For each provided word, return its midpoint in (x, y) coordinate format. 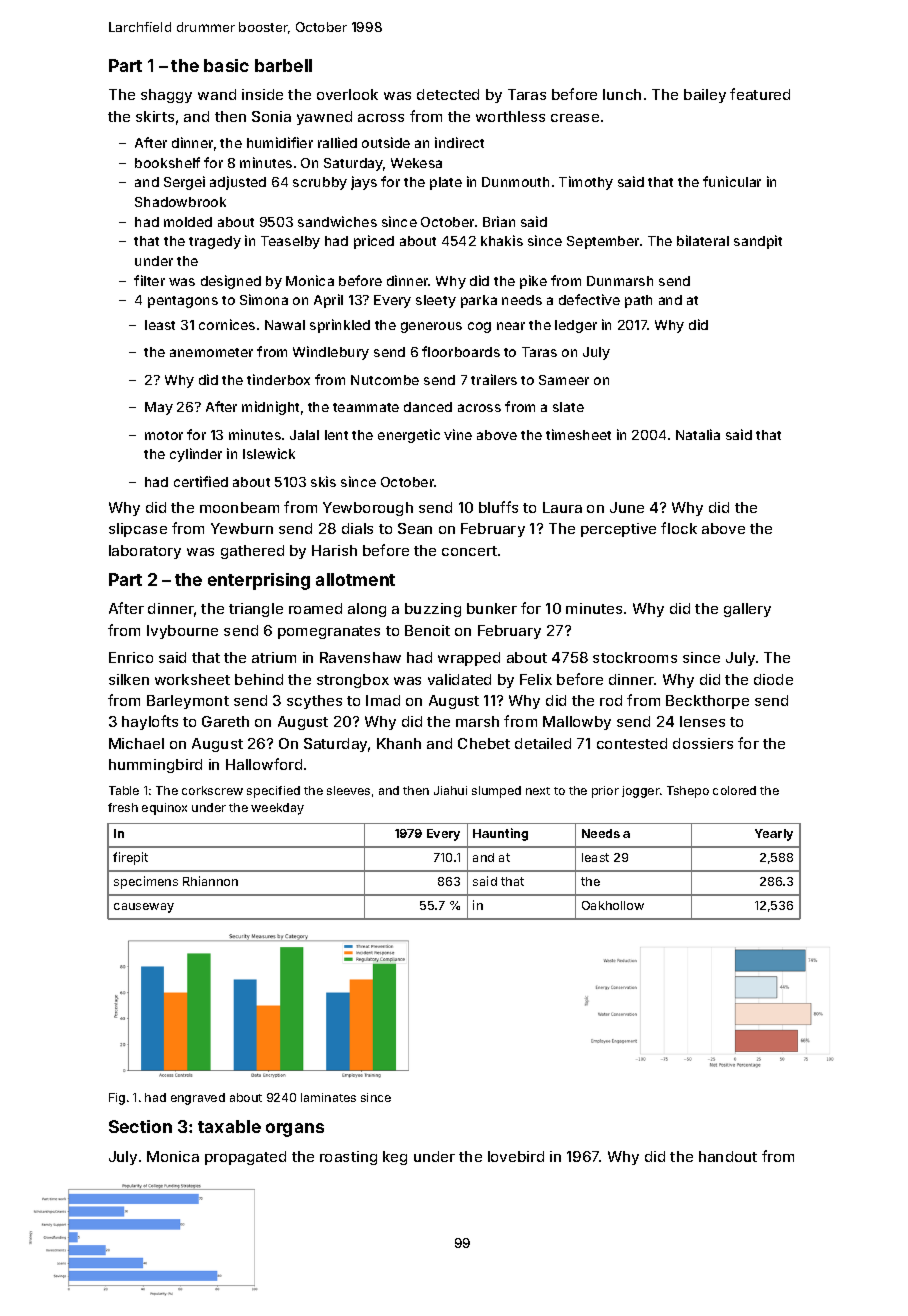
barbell (283, 65)
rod (611, 700)
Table (124, 790)
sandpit (758, 242)
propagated (245, 1158)
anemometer (211, 352)
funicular (732, 181)
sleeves (348, 790)
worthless (510, 116)
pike (533, 282)
